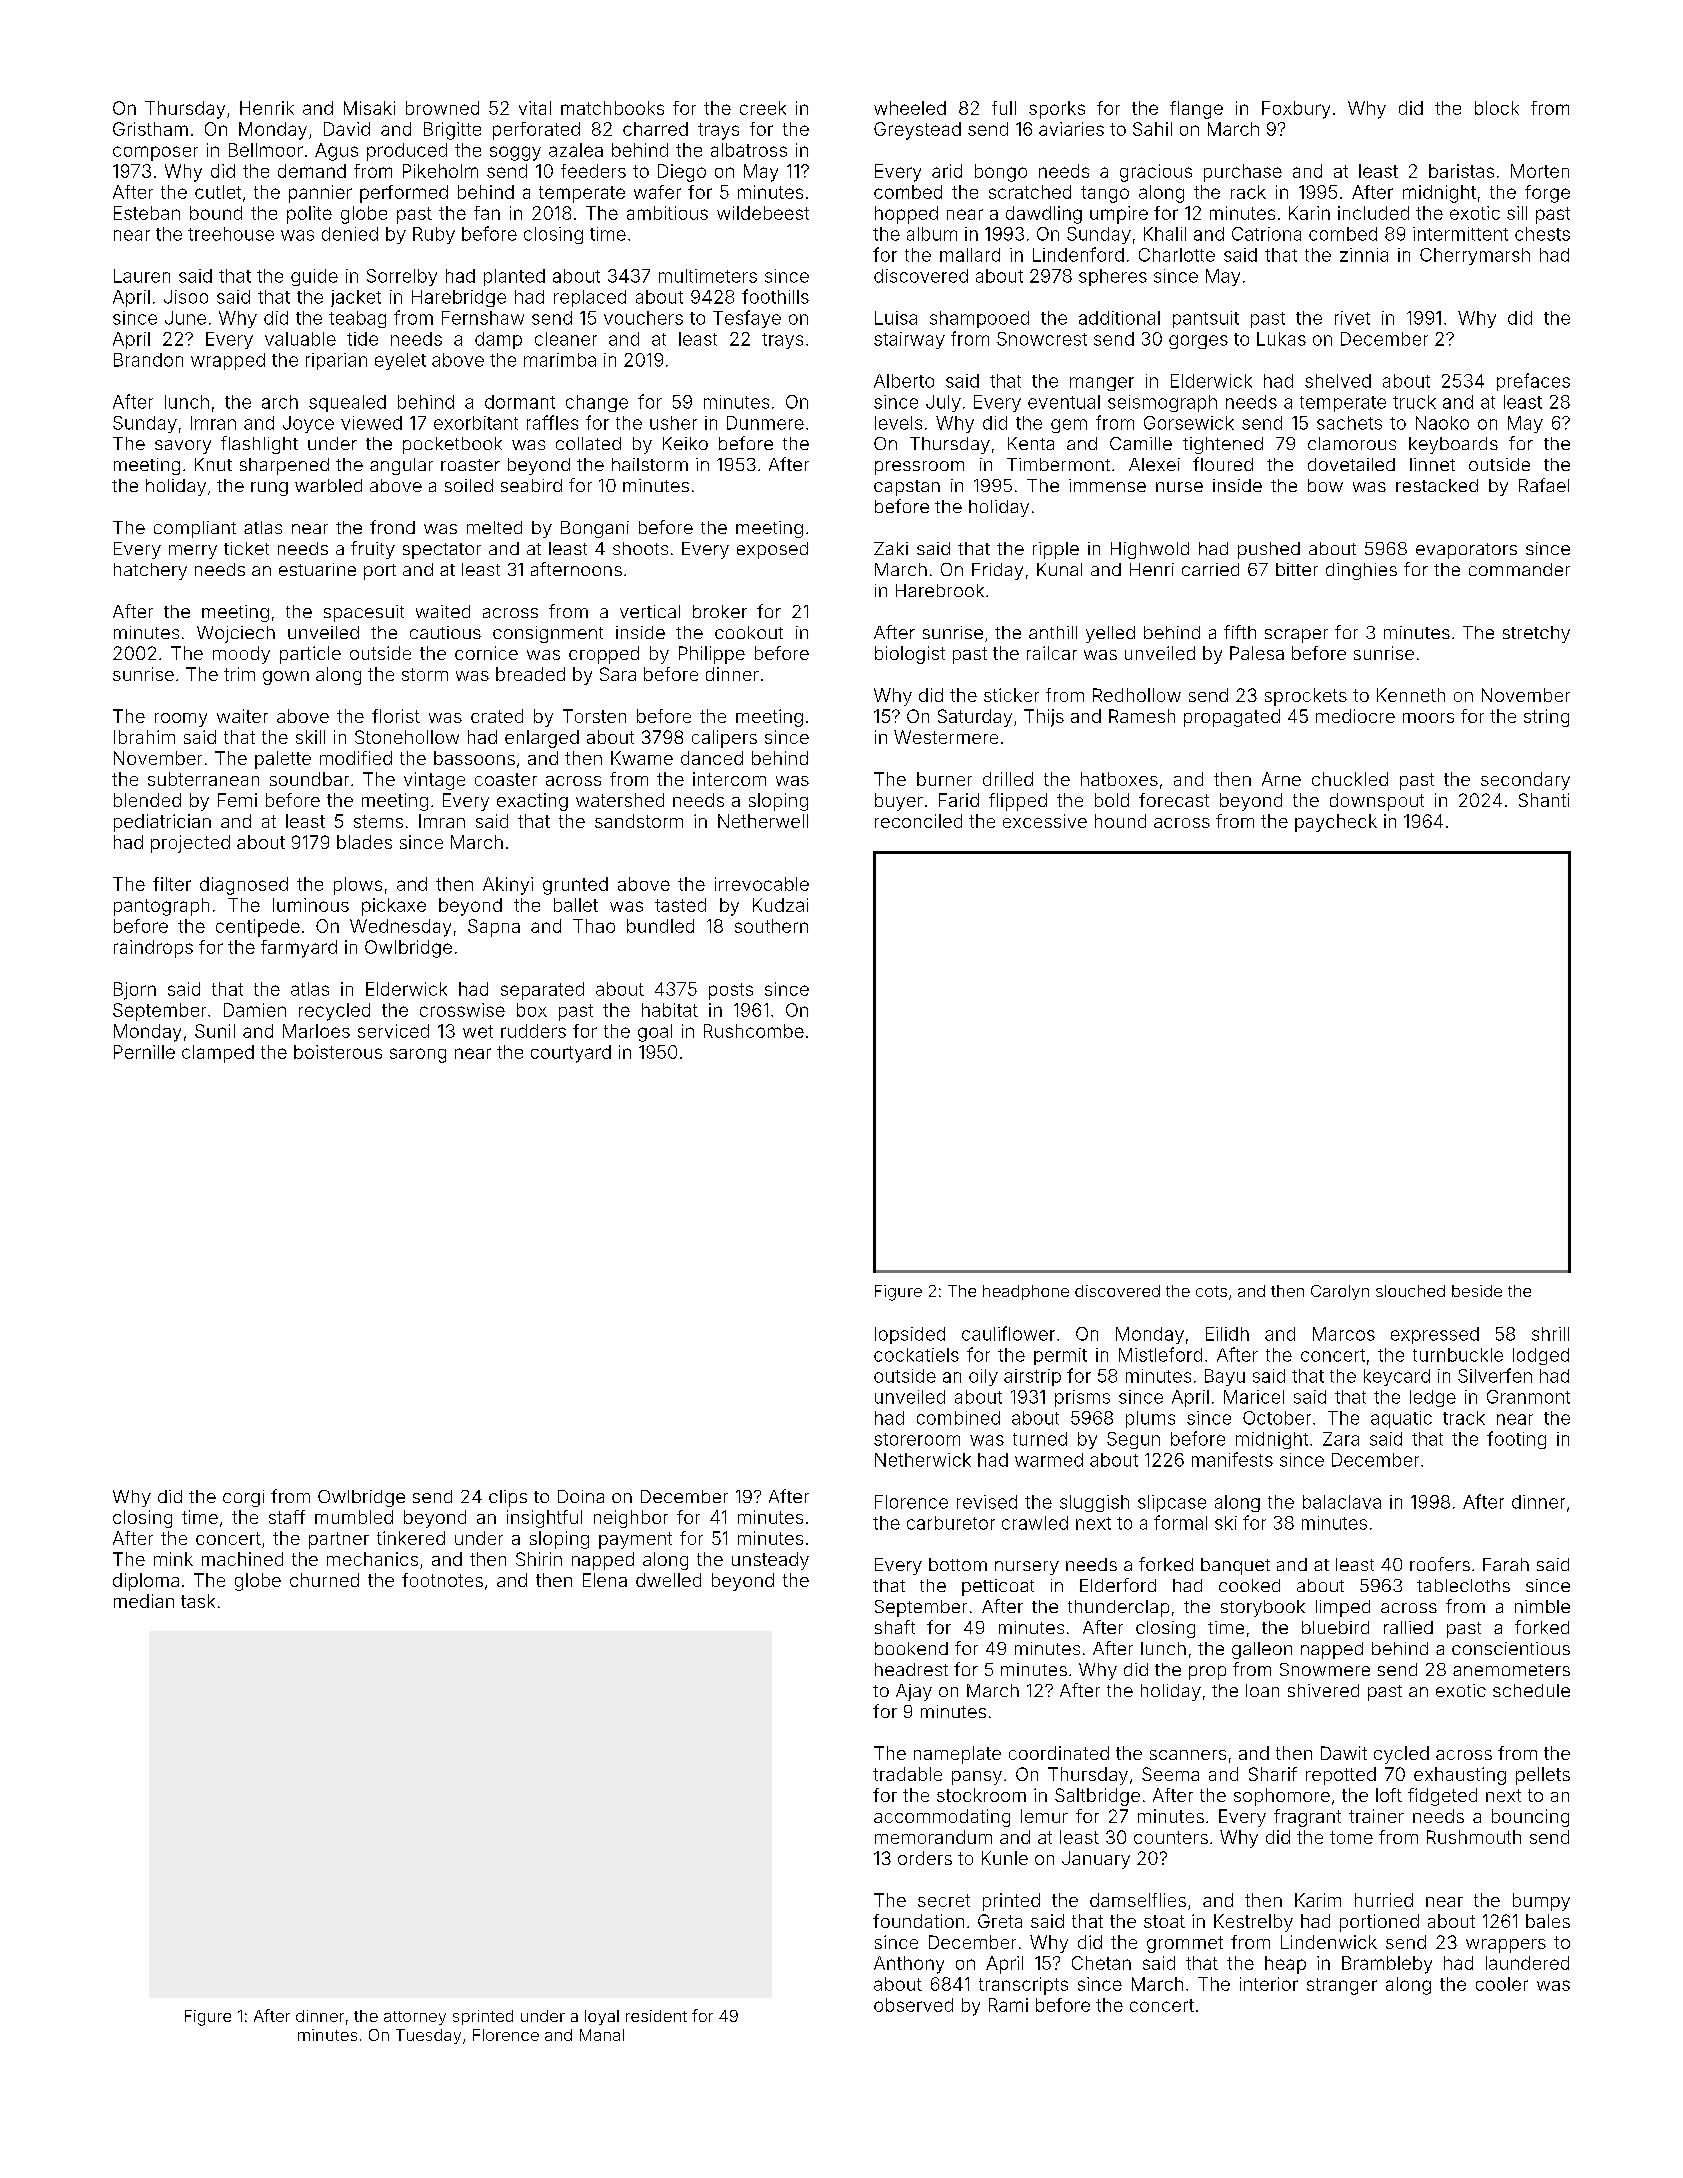 This screenshot has height=2178, width=1683. I want to click on Elderford, so click(1118, 1585).
